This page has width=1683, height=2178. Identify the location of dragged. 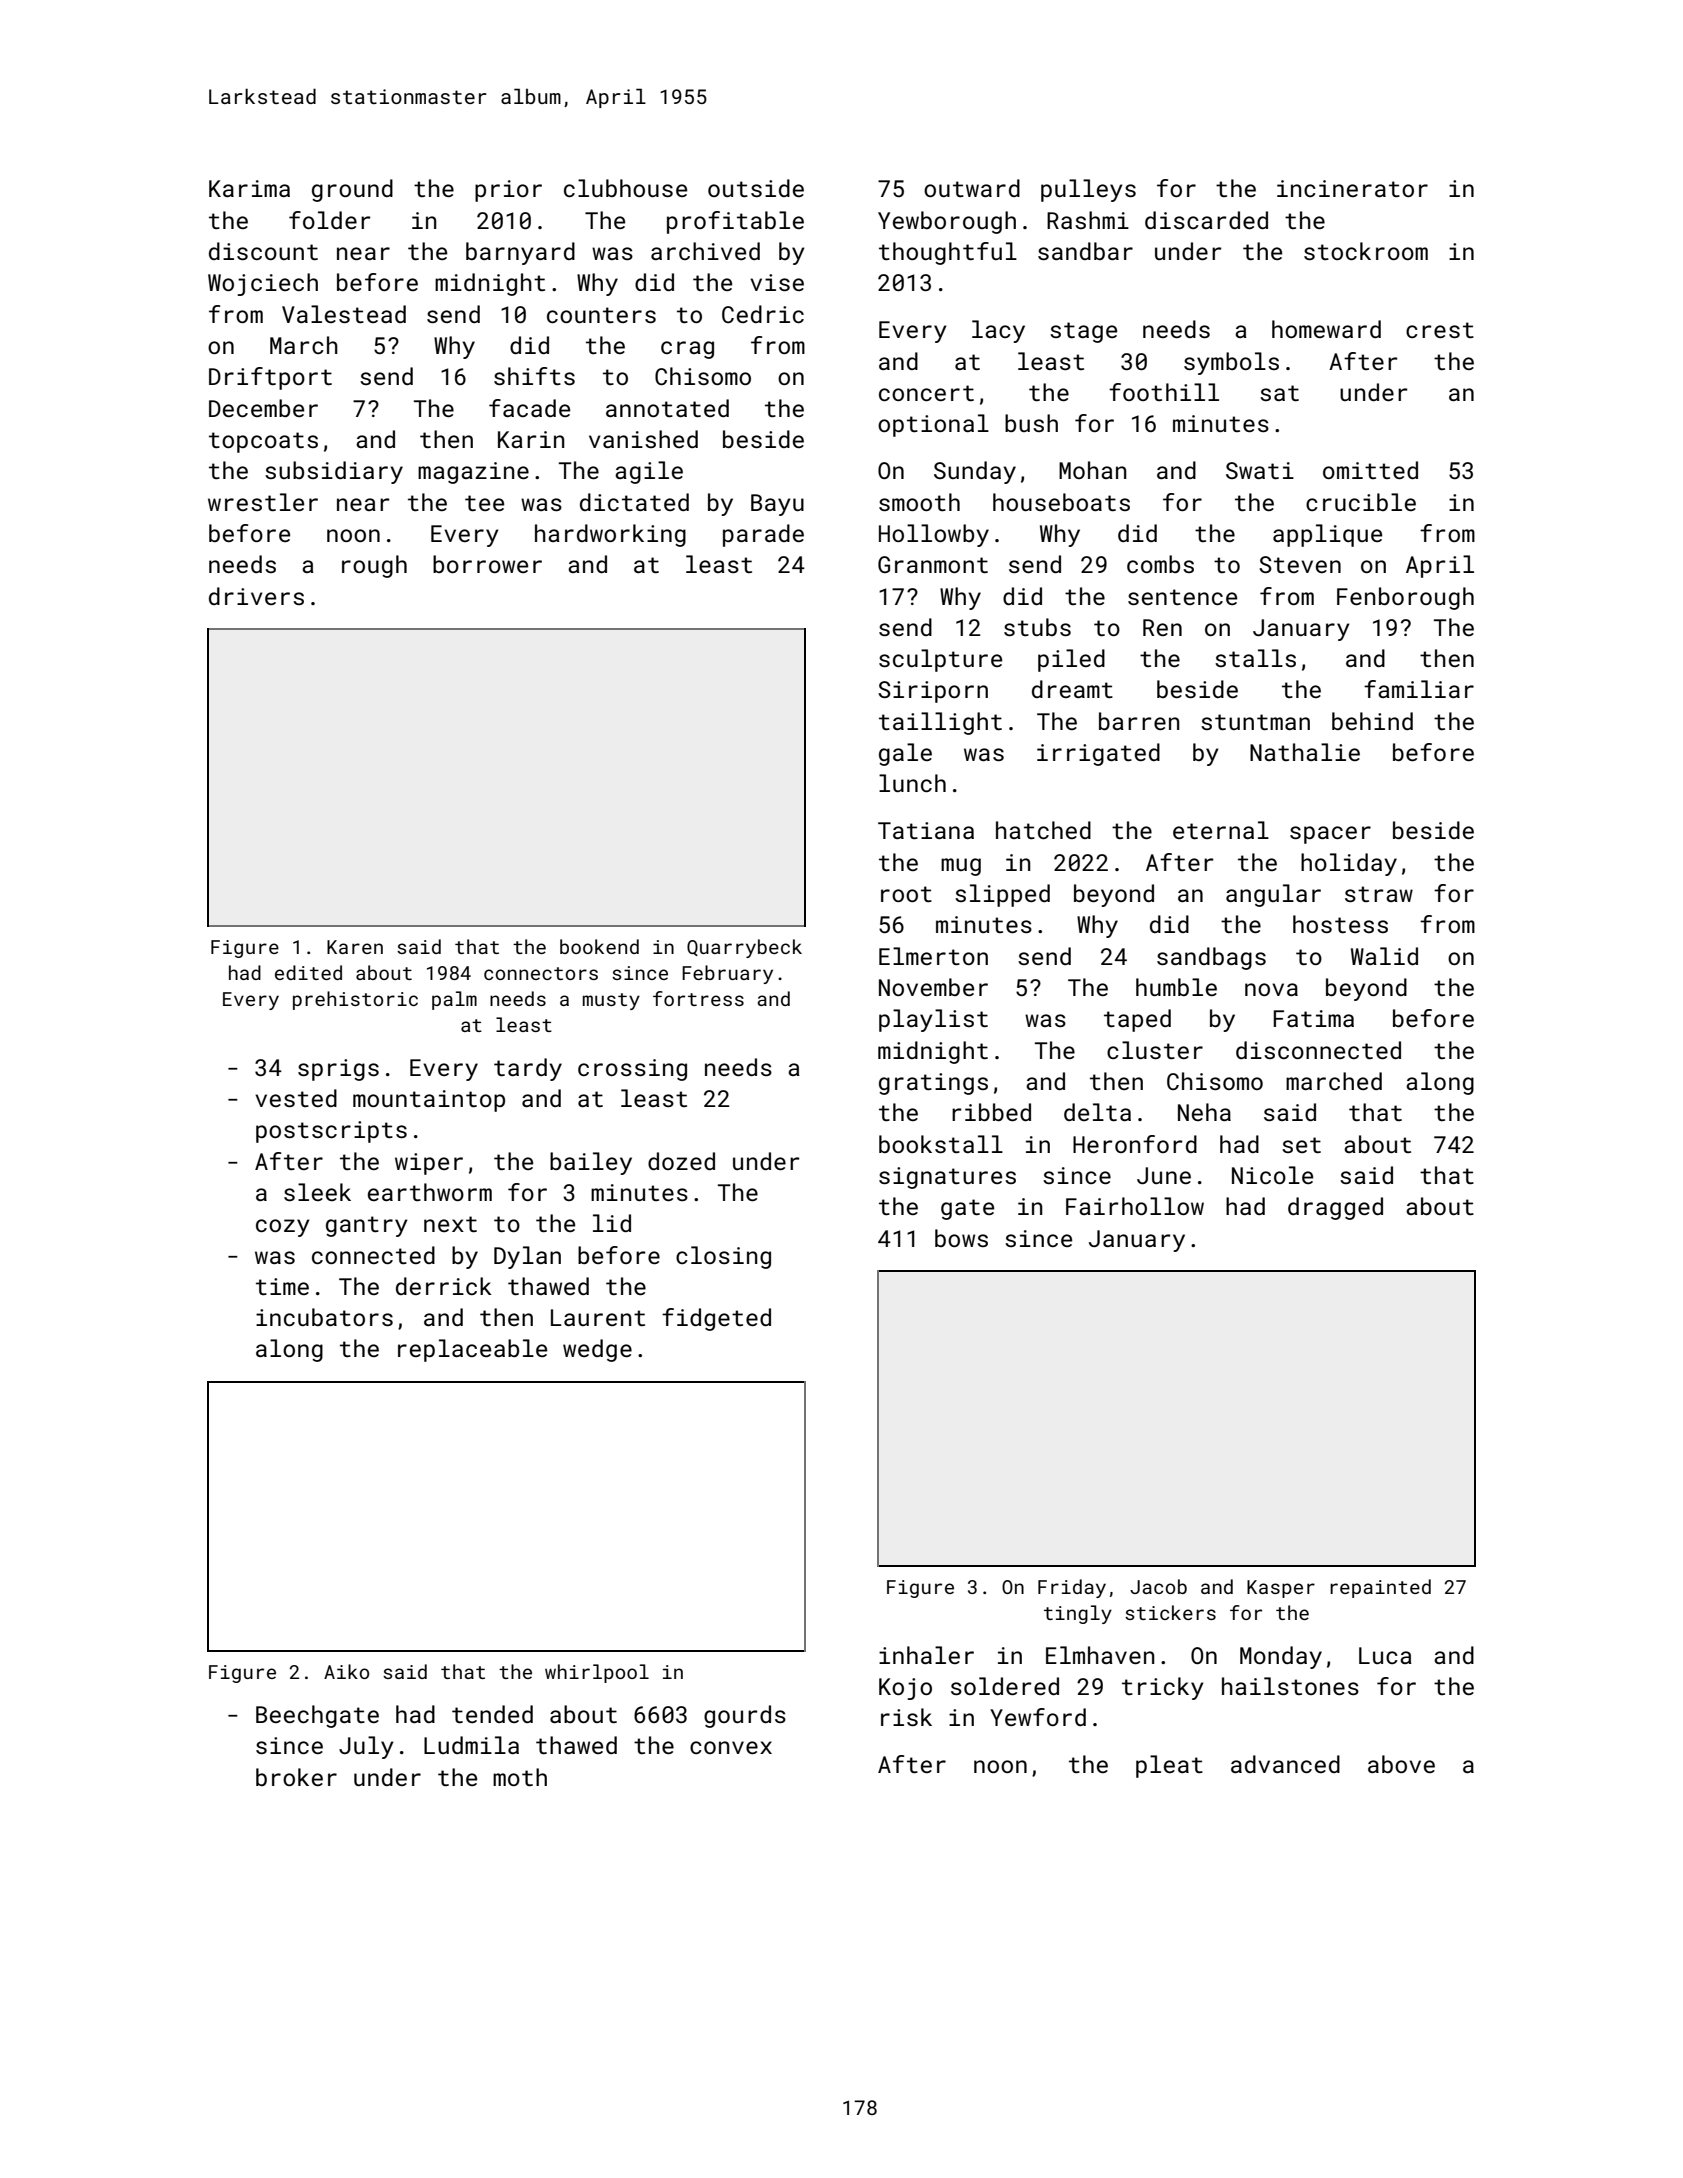
(1335, 1208).
